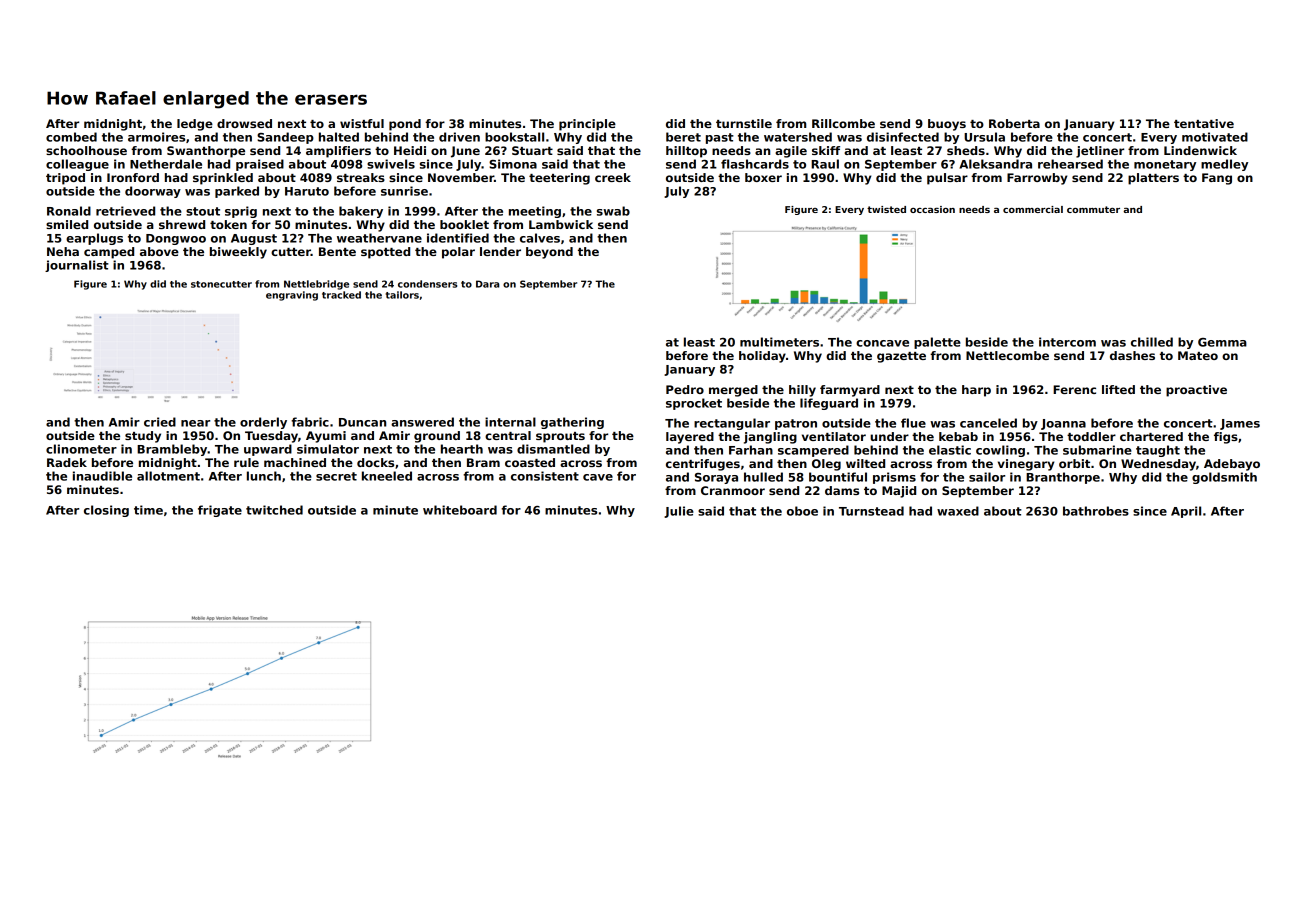 This screenshot has height=924, width=1308. What do you see at coordinates (679, 512) in the screenshot?
I see `Julie` at bounding box center [679, 512].
